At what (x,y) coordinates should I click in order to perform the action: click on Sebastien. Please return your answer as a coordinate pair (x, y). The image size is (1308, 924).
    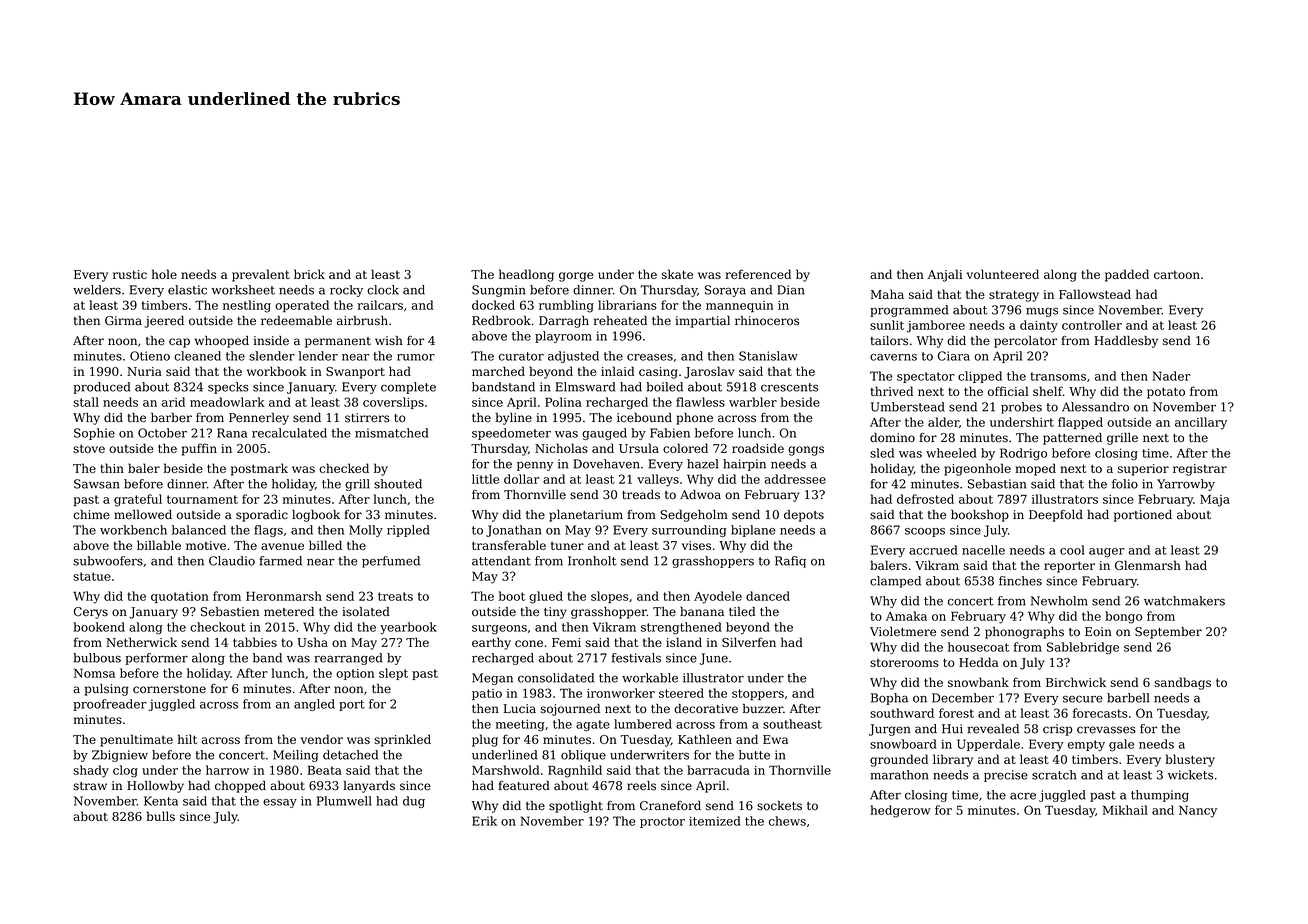
    Looking at the image, I should click on (230, 612).
